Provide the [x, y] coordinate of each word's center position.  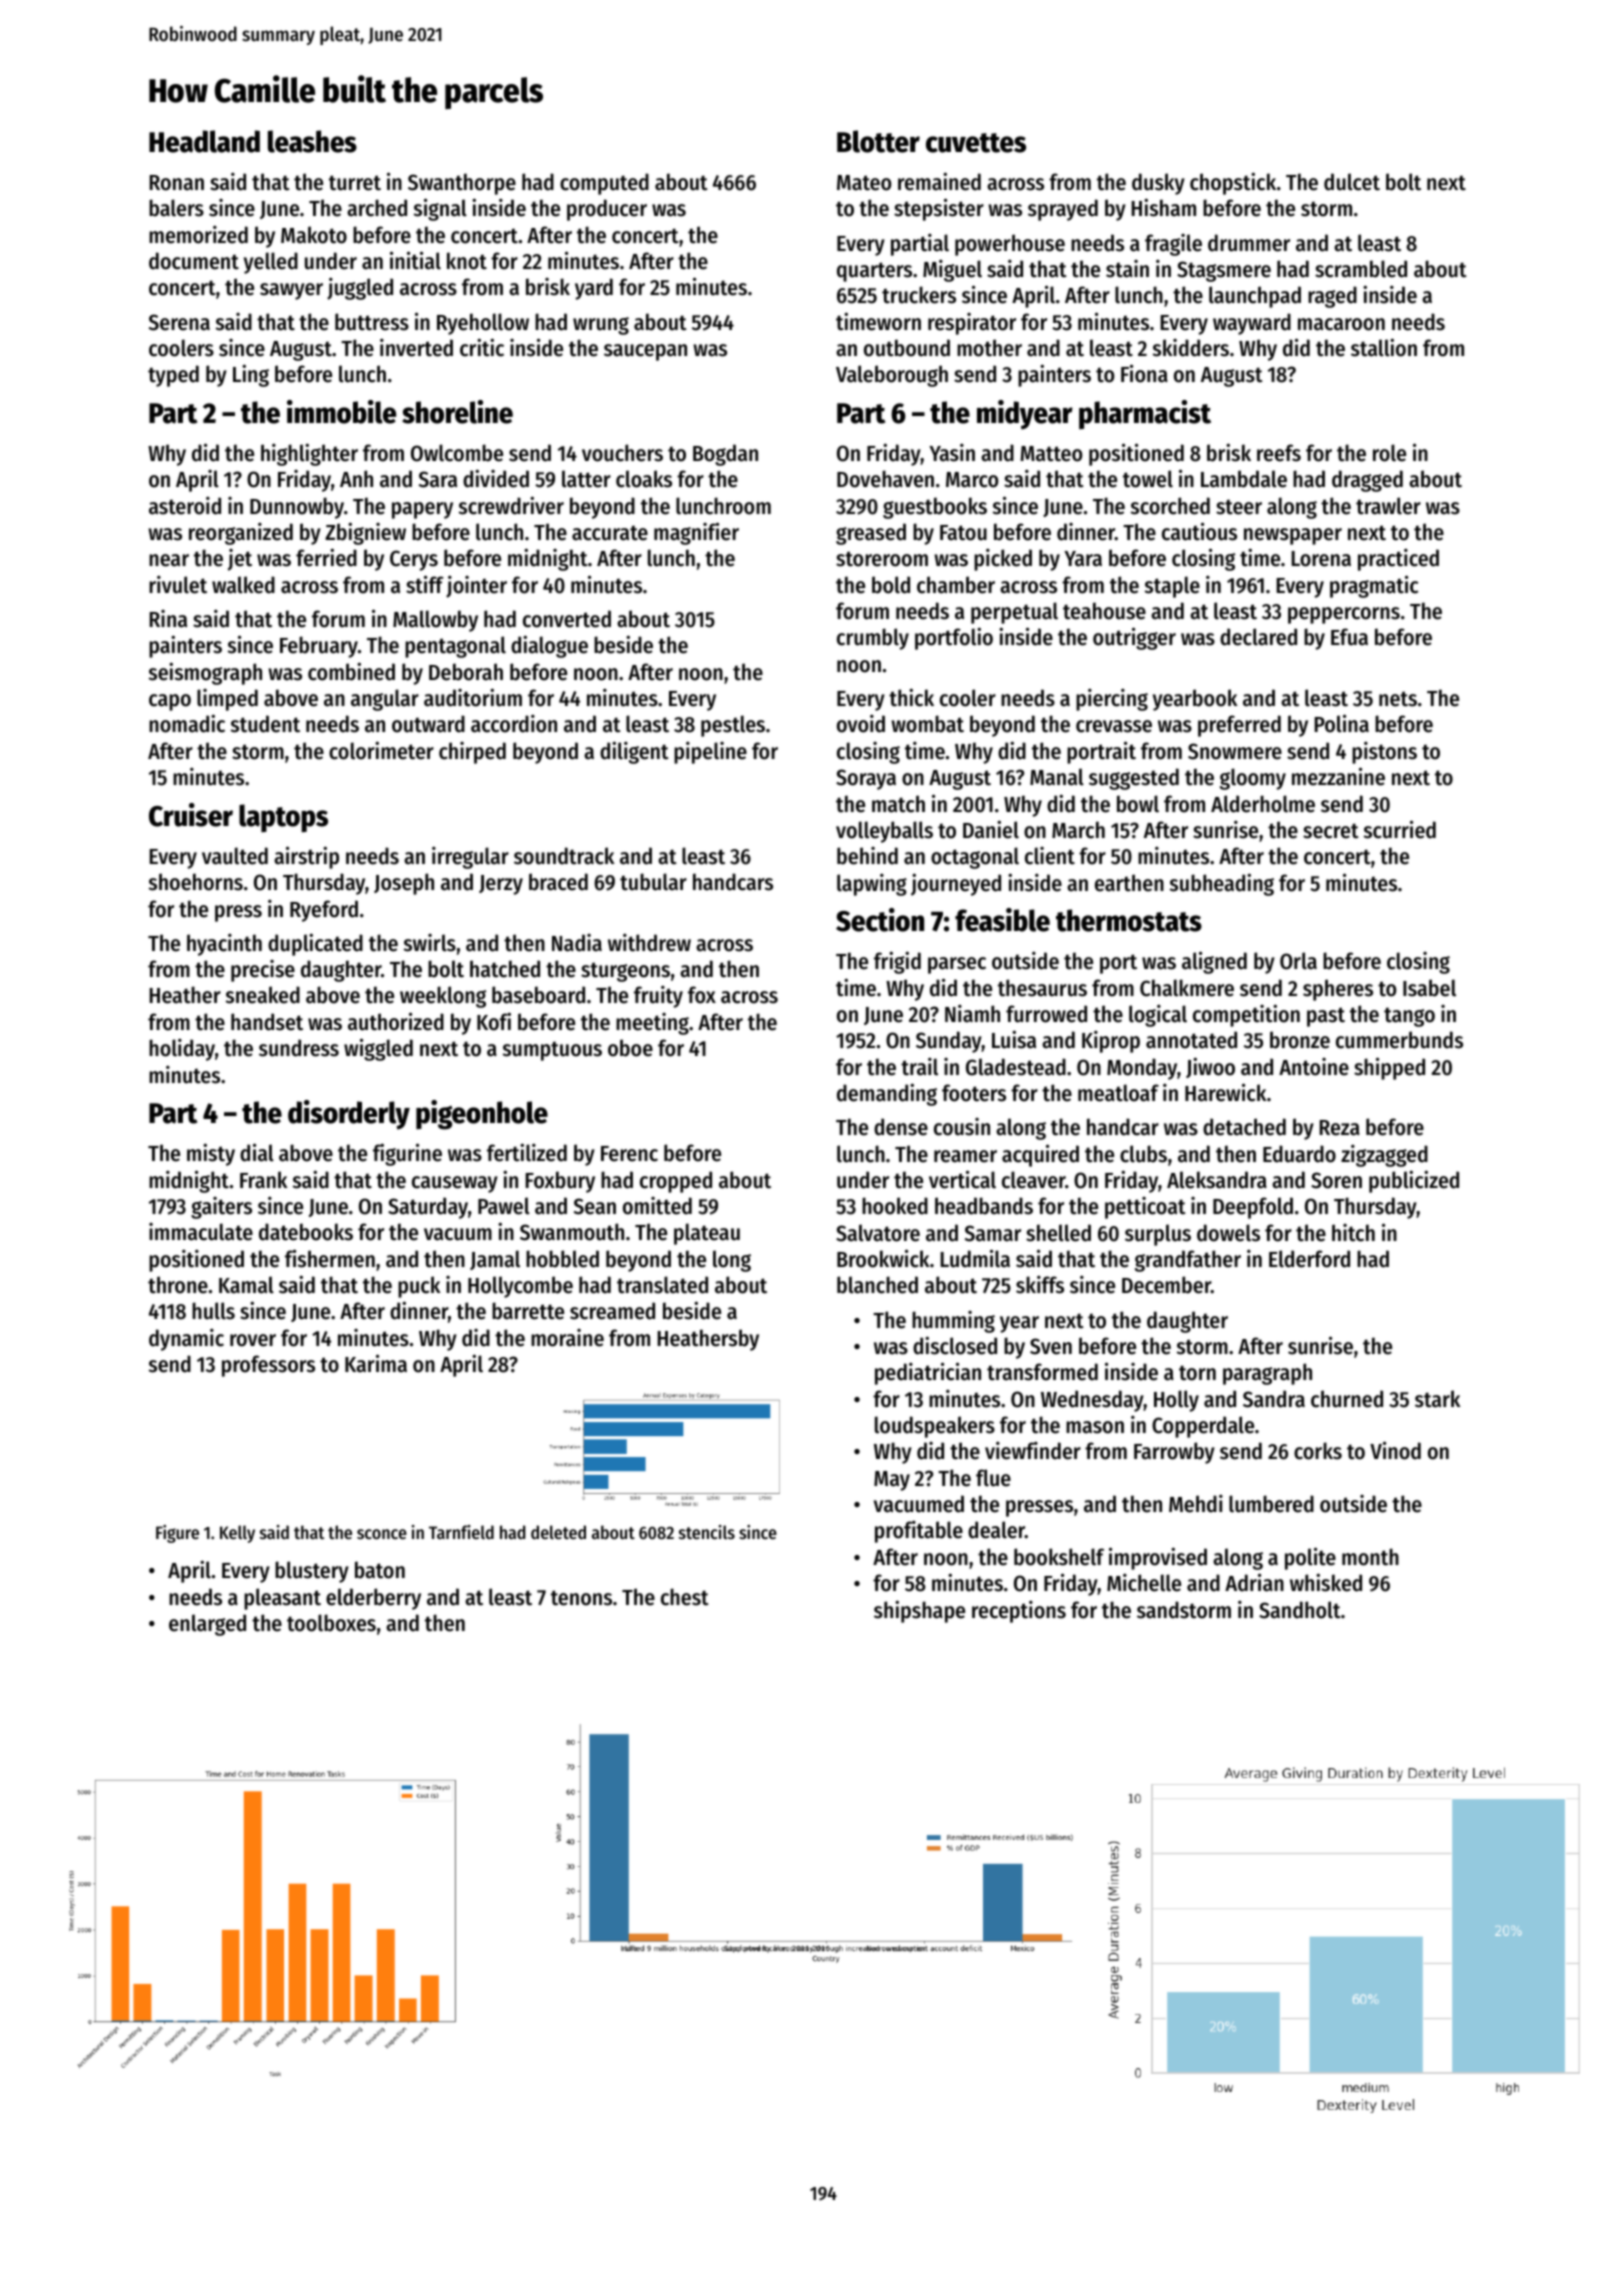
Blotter [878, 141]
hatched [505, 969]
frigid [897, 962]
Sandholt [1300, 1610]
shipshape [919, 1611]
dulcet [1352, 182]
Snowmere [1235, 751]
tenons [581, 1598]
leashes [312, 141]
